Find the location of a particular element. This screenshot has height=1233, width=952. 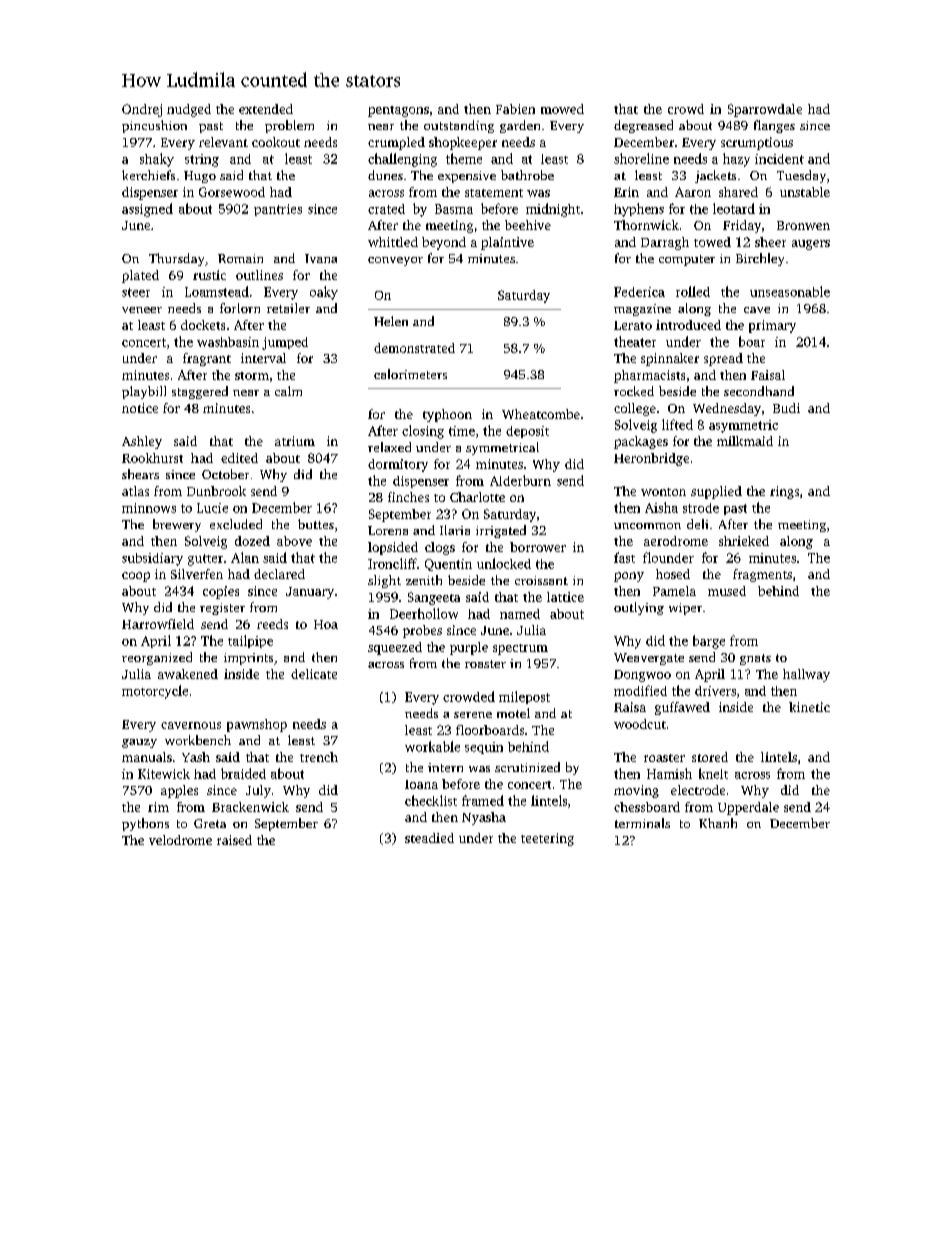

augers is located at coordinates (811, 245).
